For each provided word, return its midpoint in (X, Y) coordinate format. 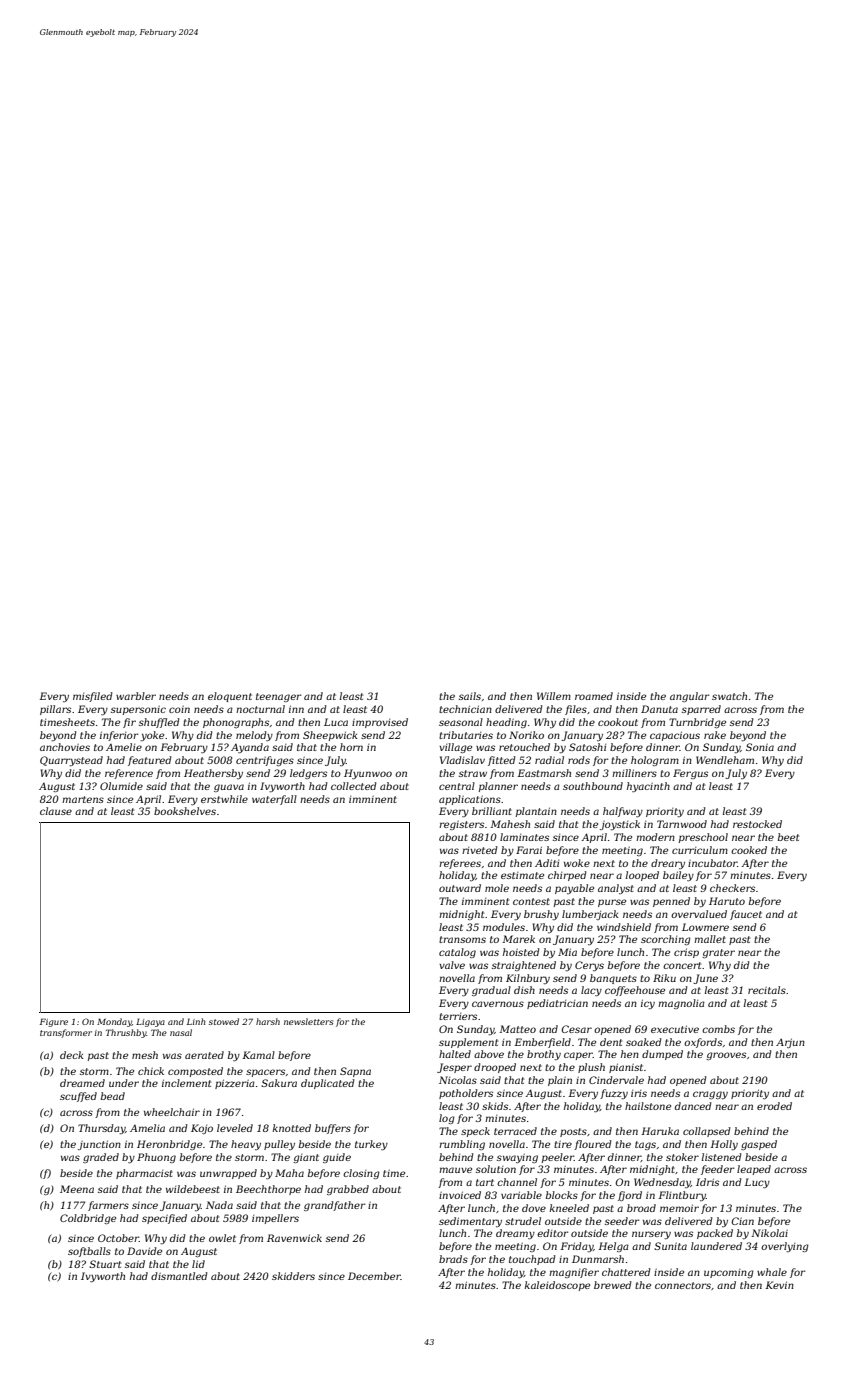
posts (573, 1132)
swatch (729, 696)
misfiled (92, 697)
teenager (279, 697)
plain (560, 1081)
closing (361, 1174)
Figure (54, 1022)
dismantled (179, 1276)
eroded (774, 1106)
